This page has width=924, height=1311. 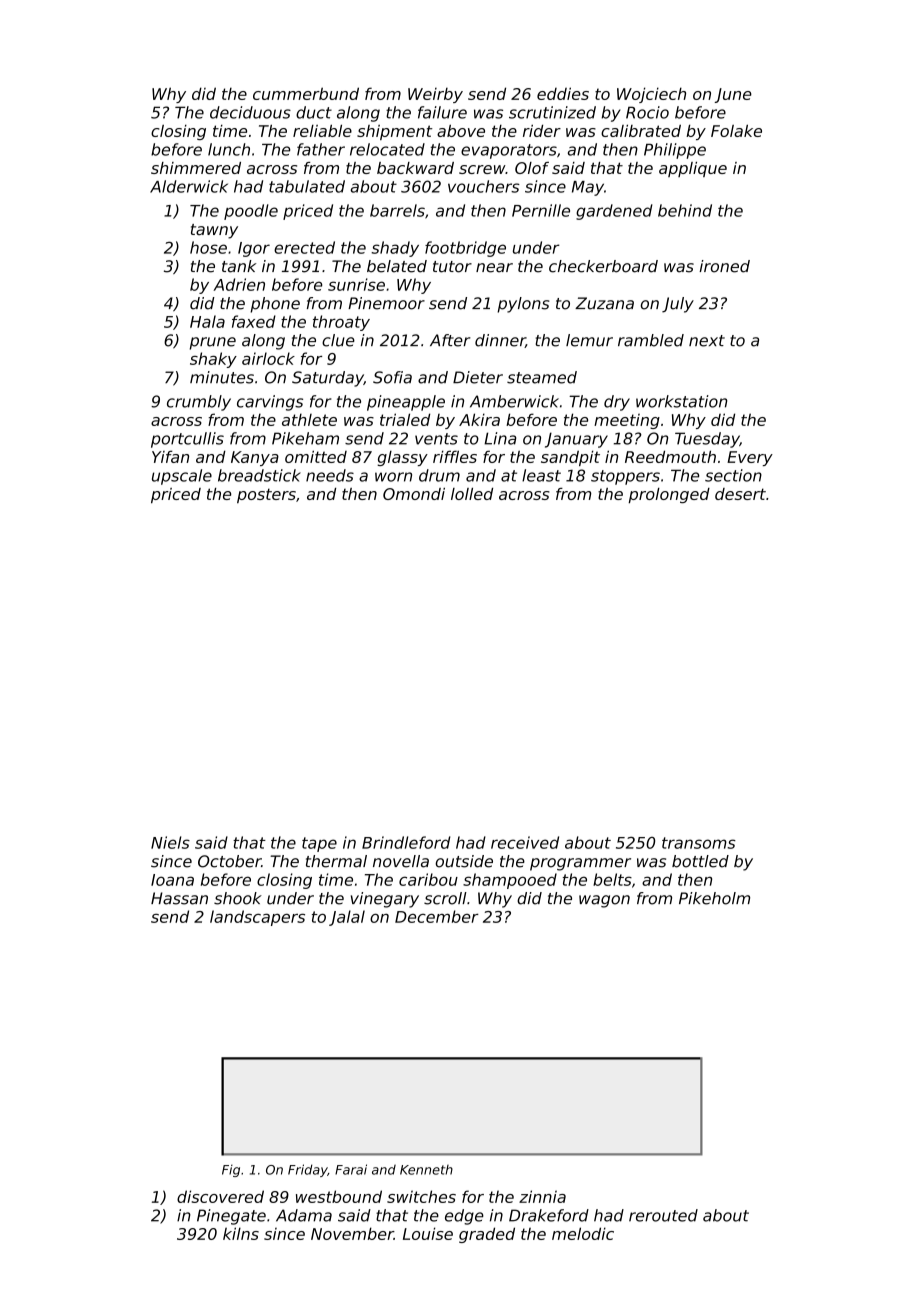 I want to click on discovered, so click(x=220, y=1196).
